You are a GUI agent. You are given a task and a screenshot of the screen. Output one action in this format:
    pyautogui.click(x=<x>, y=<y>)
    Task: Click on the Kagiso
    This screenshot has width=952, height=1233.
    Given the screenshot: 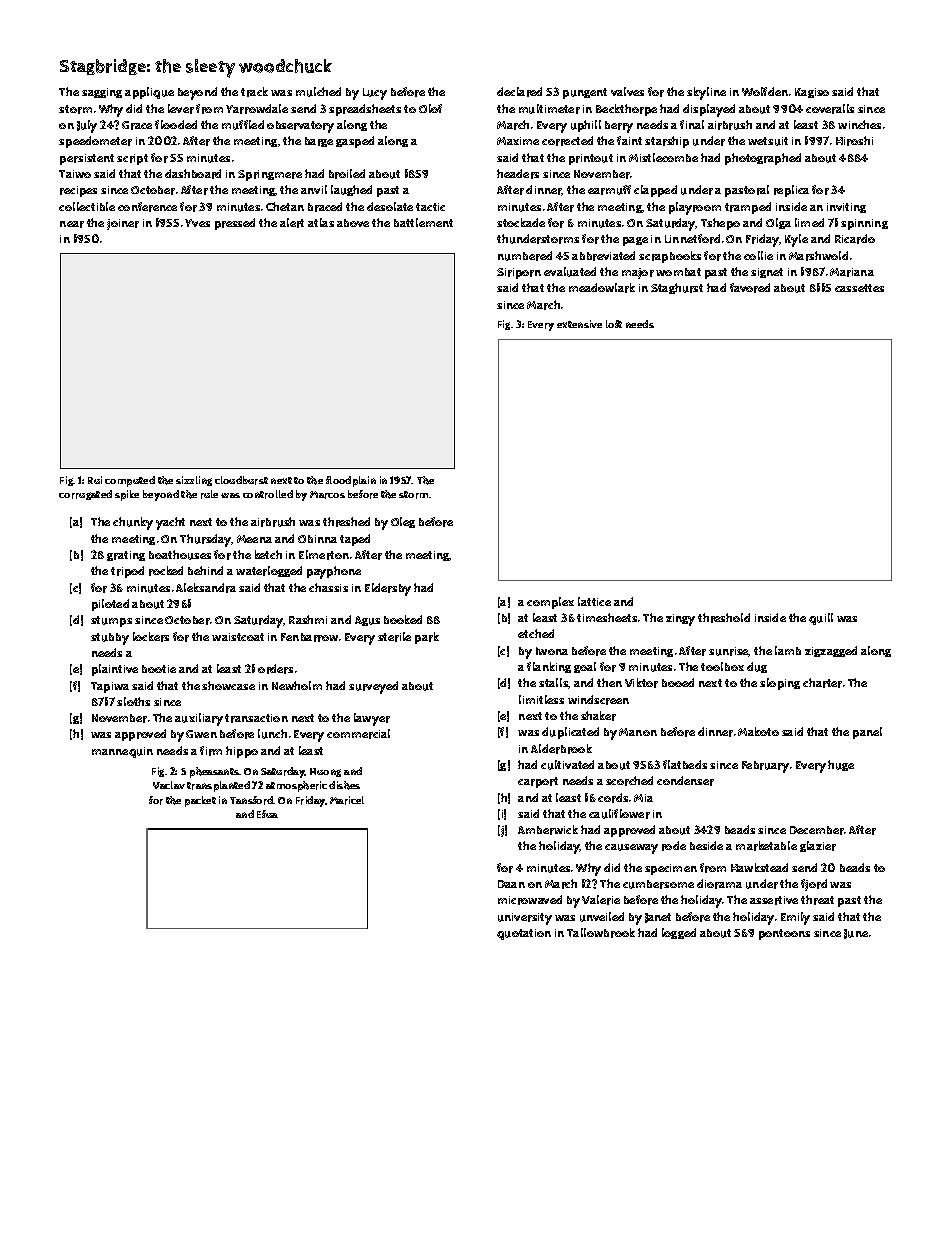 What is the action you would take?
    pyautogui.click(x=812, y=93)
